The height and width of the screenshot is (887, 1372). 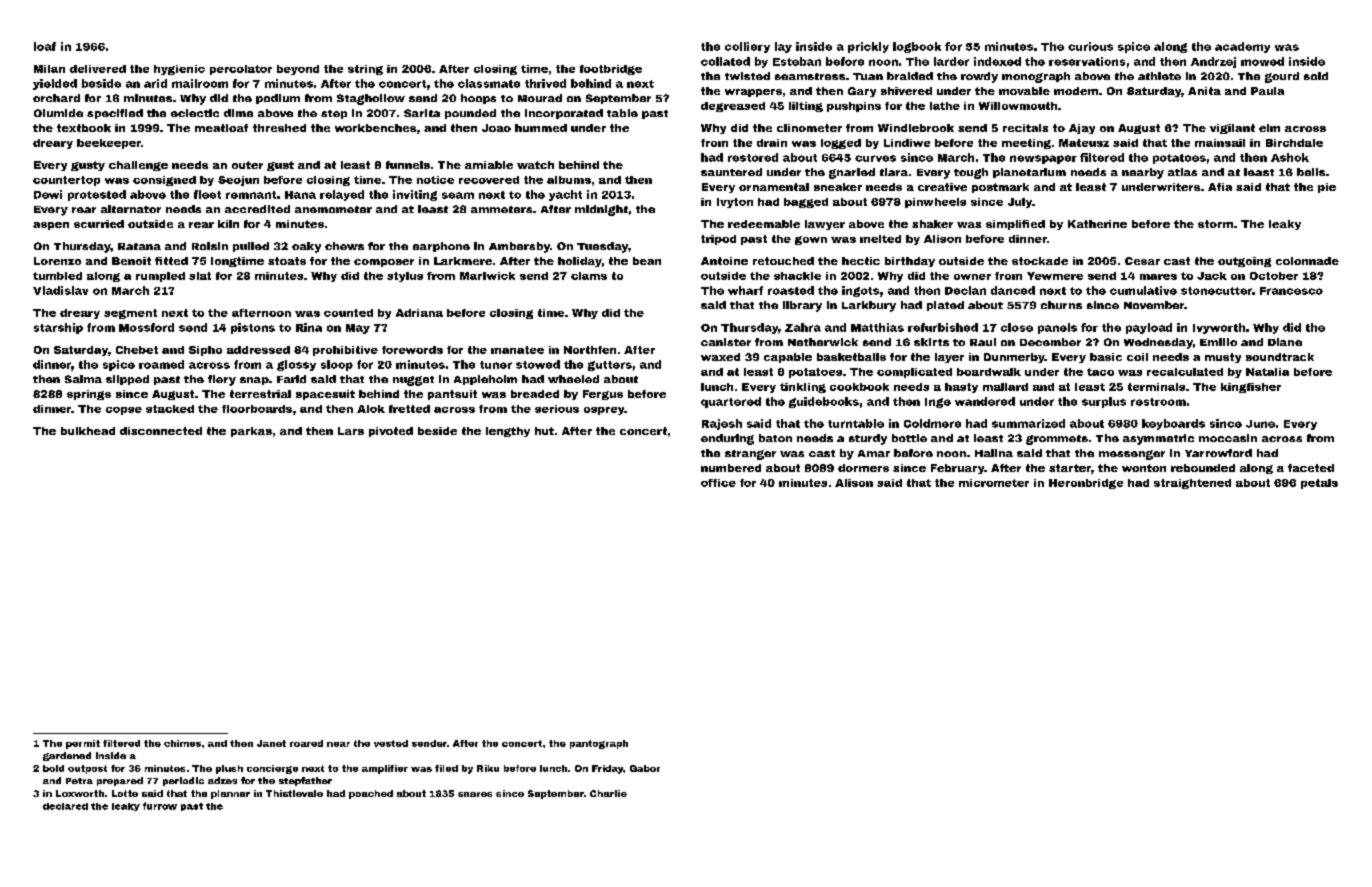 What do you see at coordinates (298, 70) in the screenshot?
I see `beyond` at bounding box center [298, 70].
